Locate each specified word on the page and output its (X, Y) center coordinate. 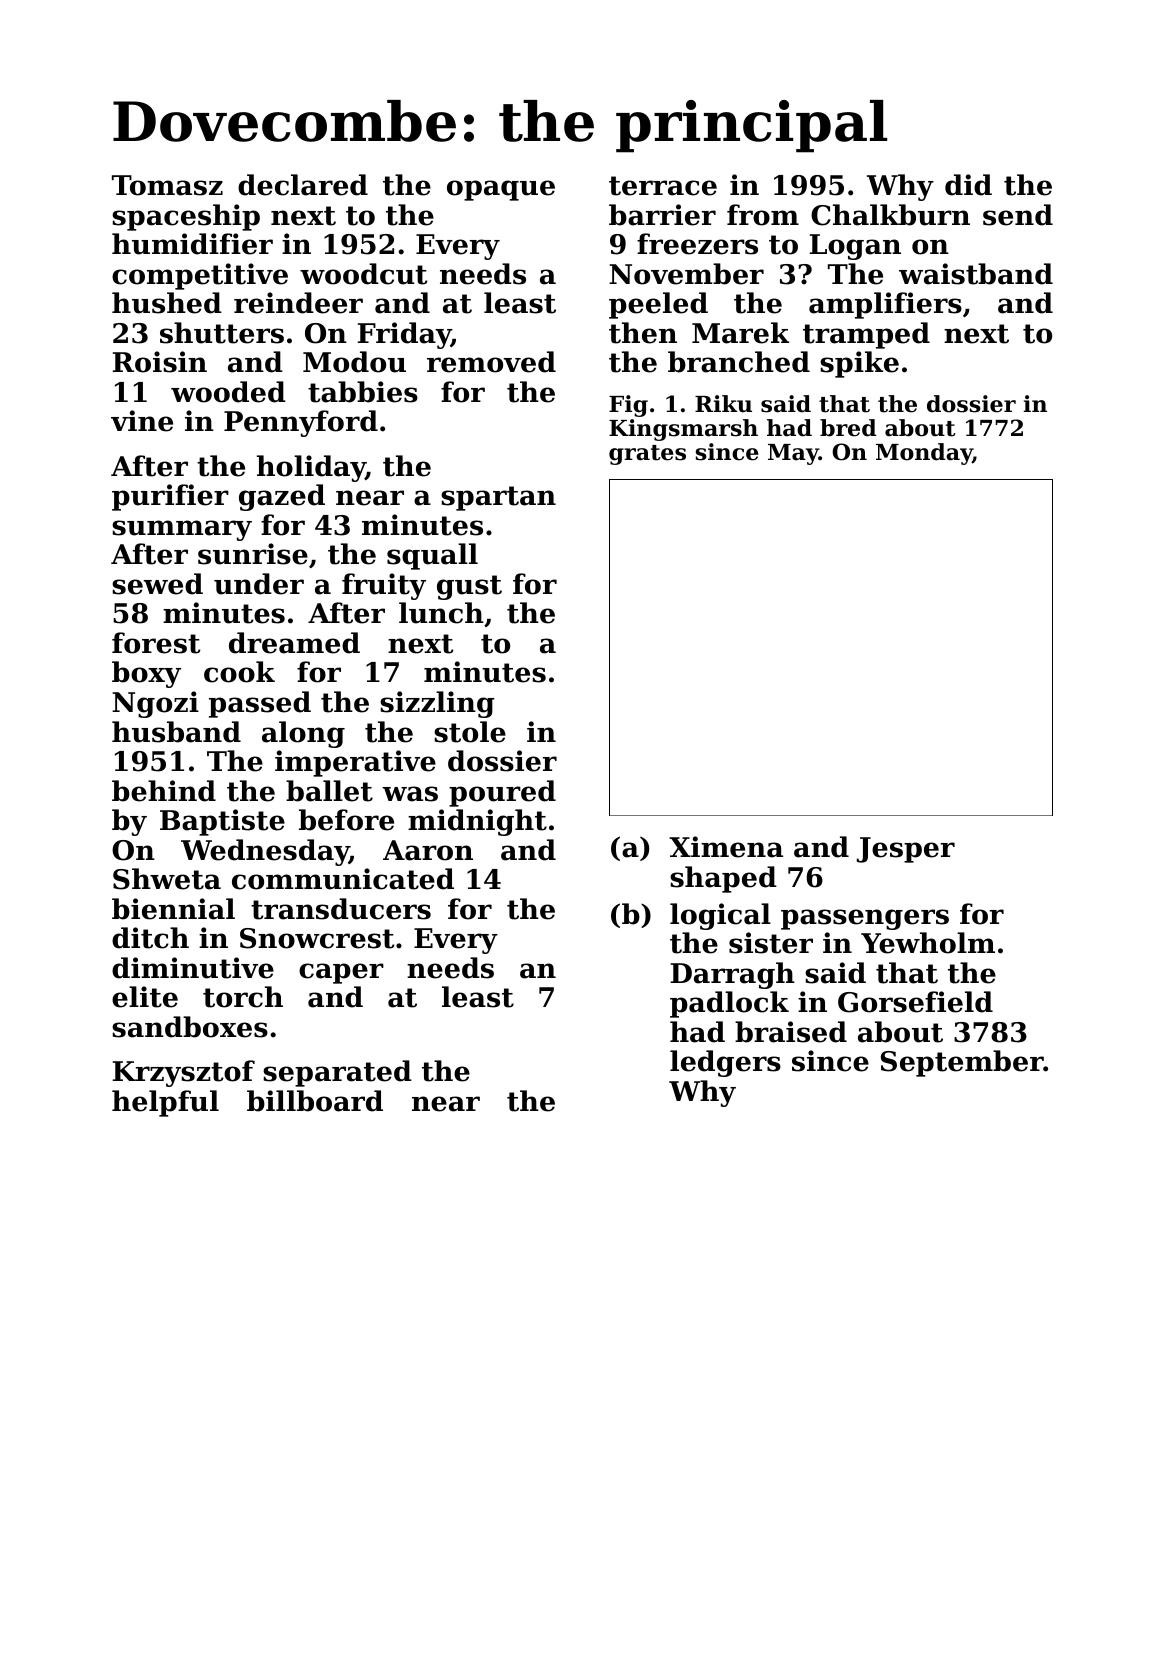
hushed (167, 303)
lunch (441, 613)
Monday (924, 454)
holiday (311, 468)
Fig (628, 406)
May (793, 454)
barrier (662, 215)
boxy (146, 674)
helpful (165, 1103)
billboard (315, 1101)
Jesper (906, 850)
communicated (343, 879)
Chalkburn (890, 215)
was (410, 794)
